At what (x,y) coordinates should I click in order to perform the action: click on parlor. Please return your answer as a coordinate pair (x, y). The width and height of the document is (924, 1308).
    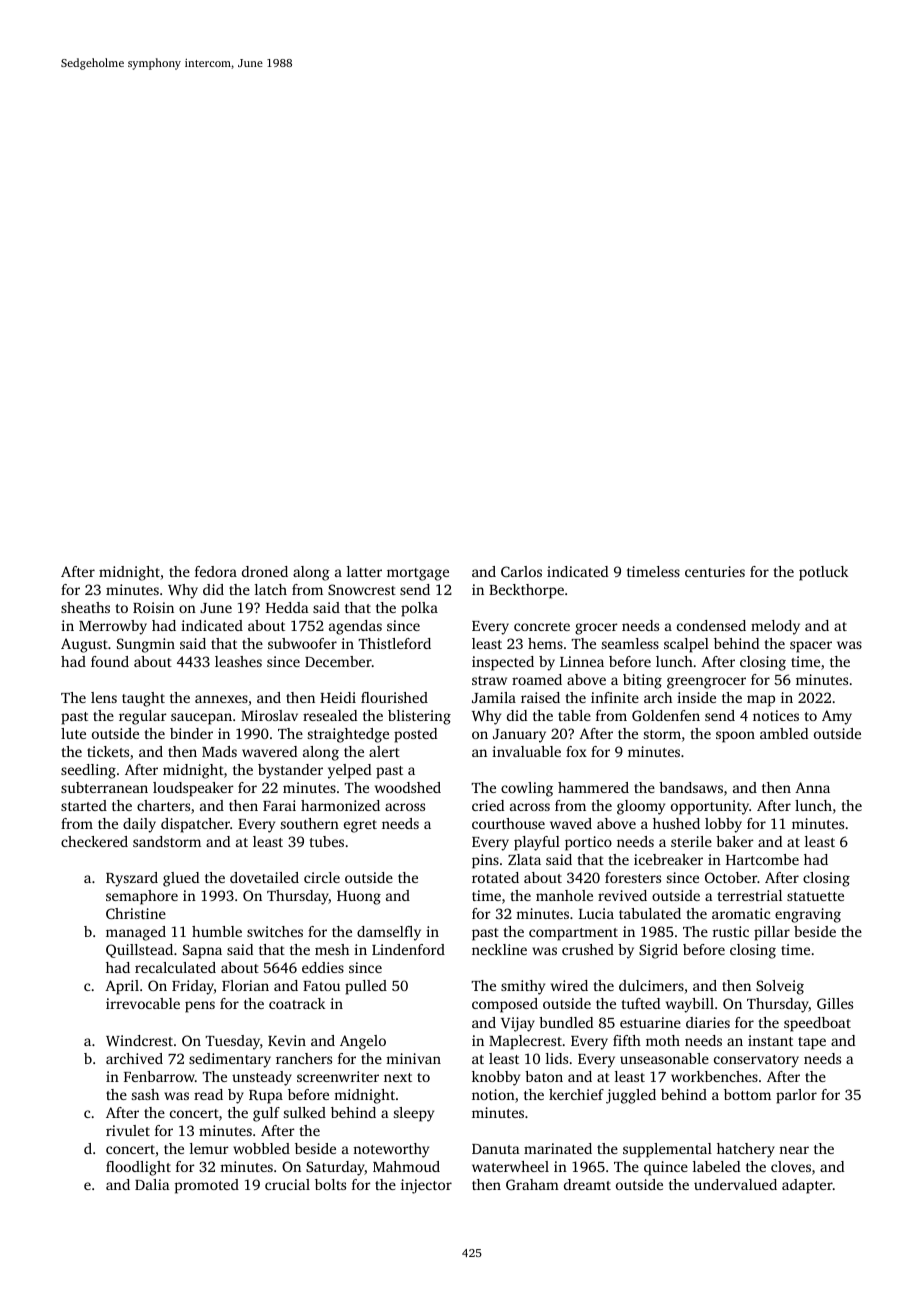
    Looking at the image, I should click on (796, 1096).
